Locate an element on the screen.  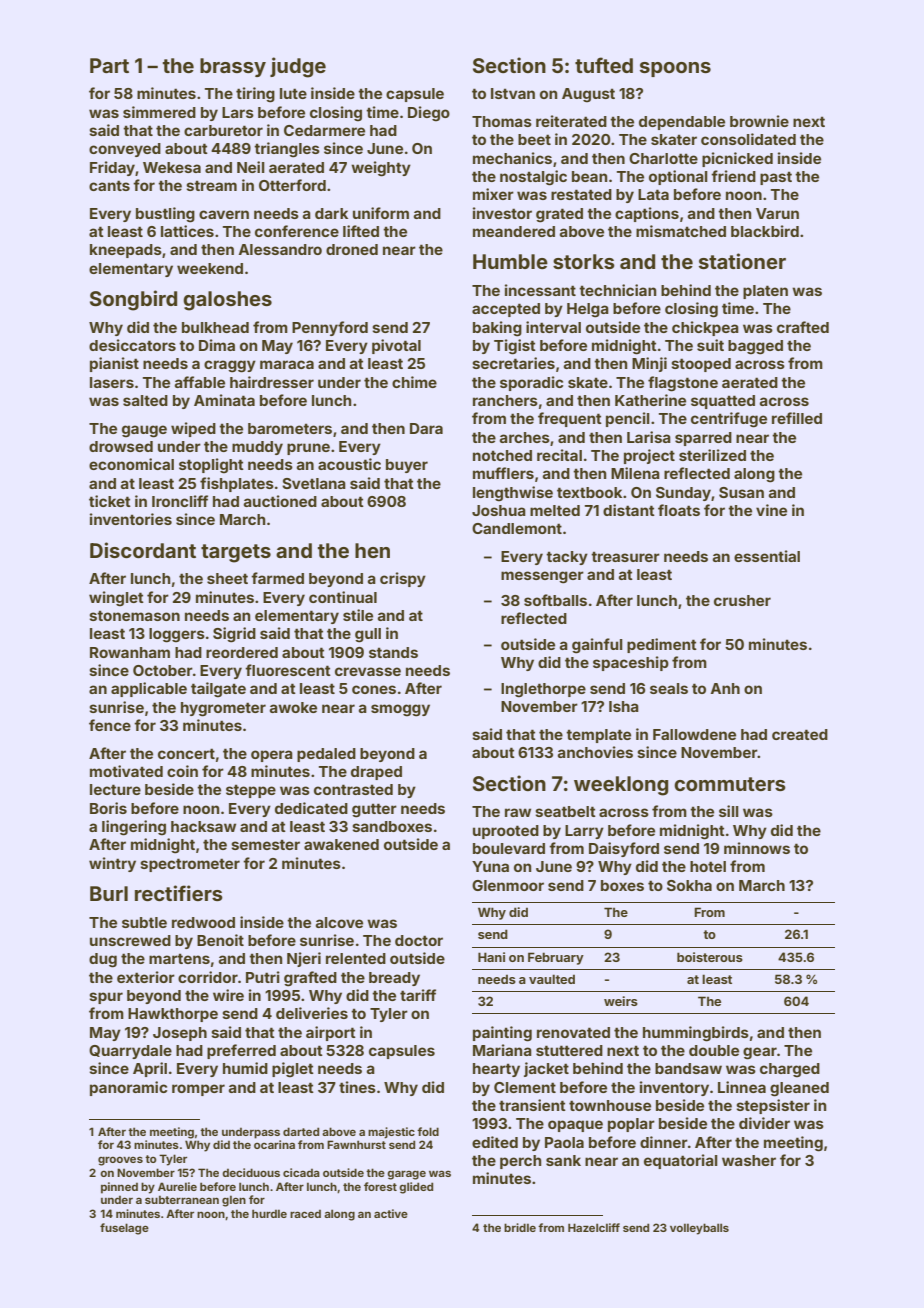
vine is located at coordinates (771, 510).
